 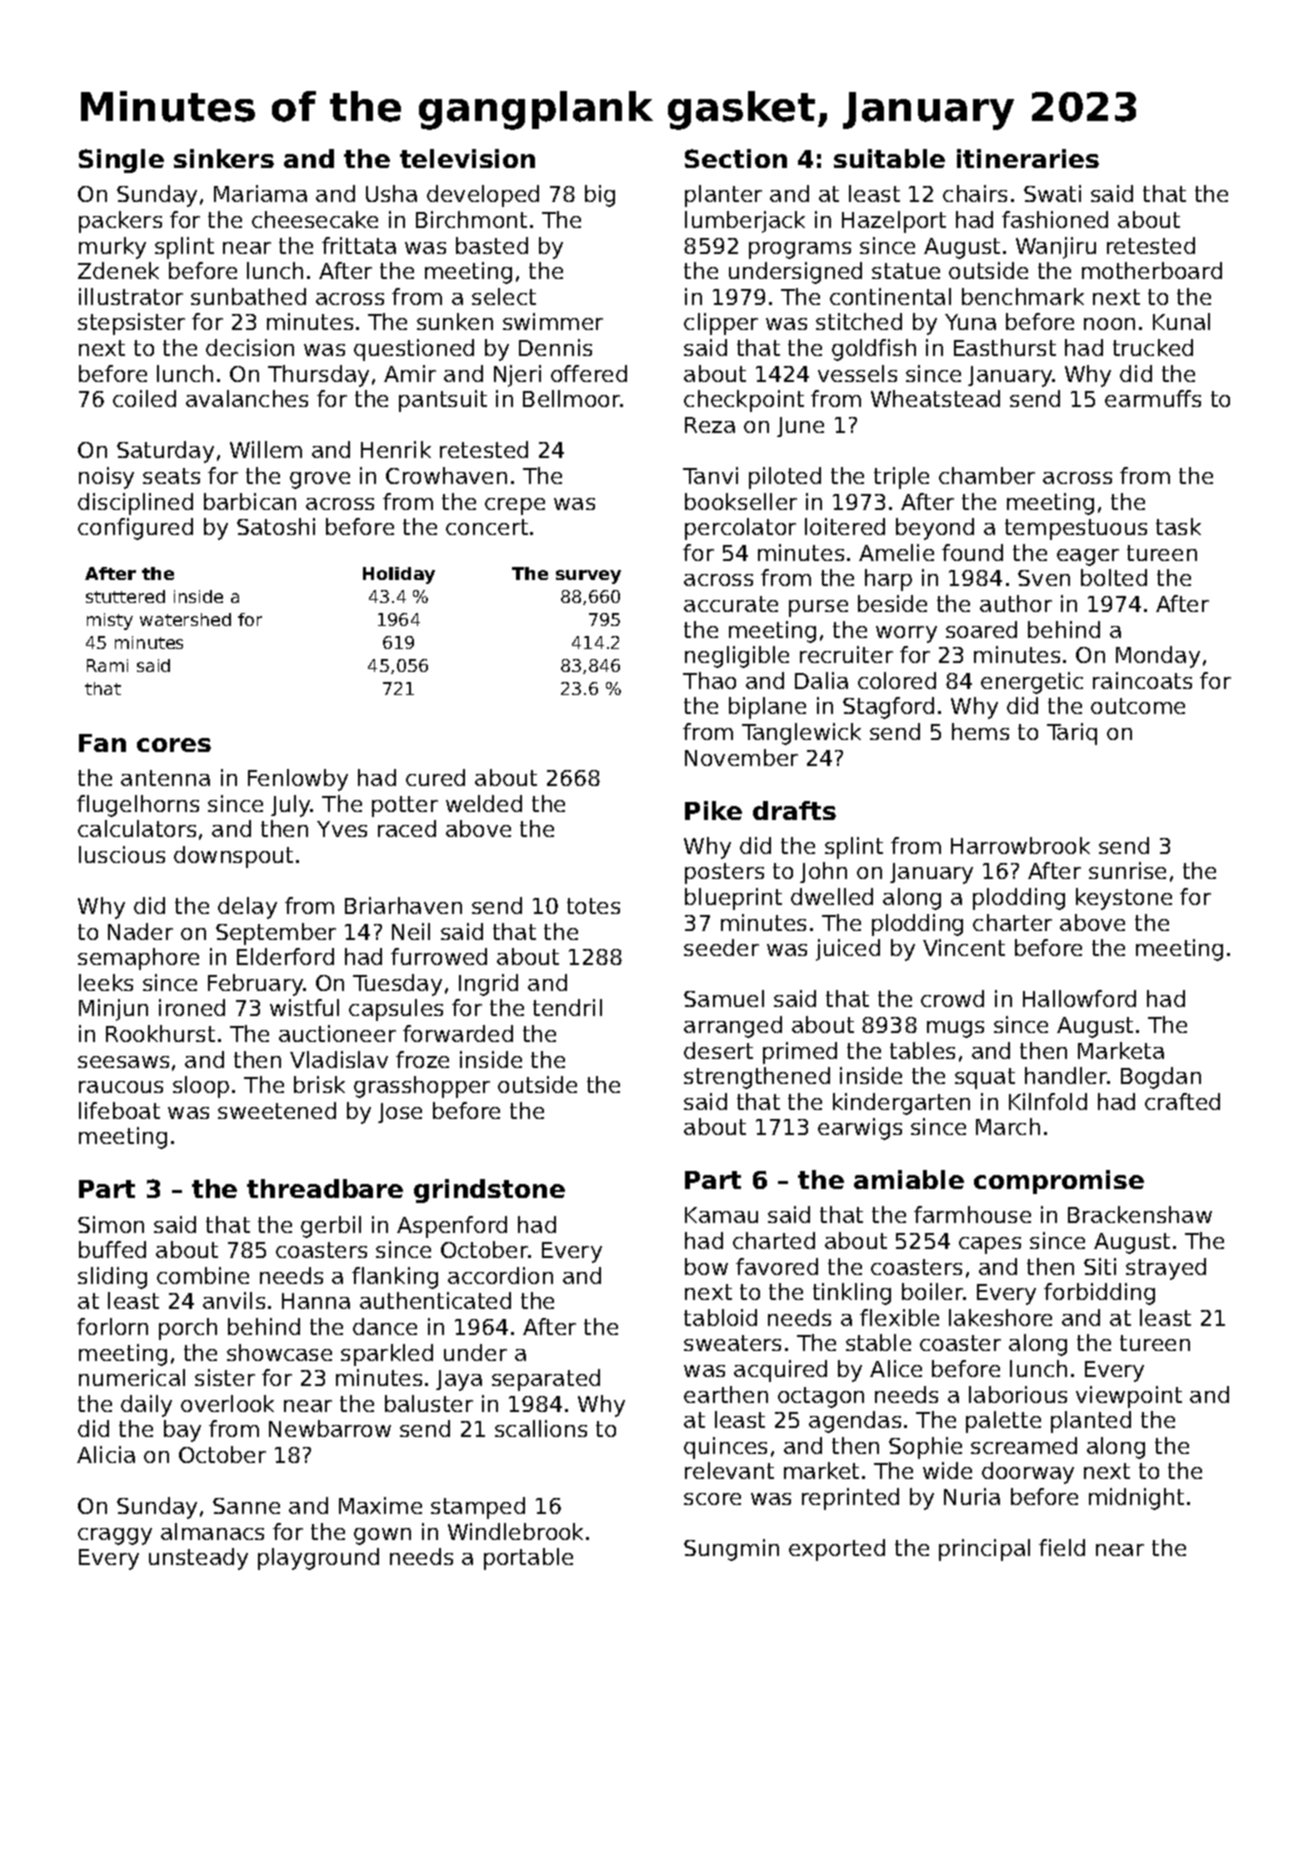 What do you see at coordinates (736, 158) in the image?
I see `Section` at bounding box center [736, 158].
